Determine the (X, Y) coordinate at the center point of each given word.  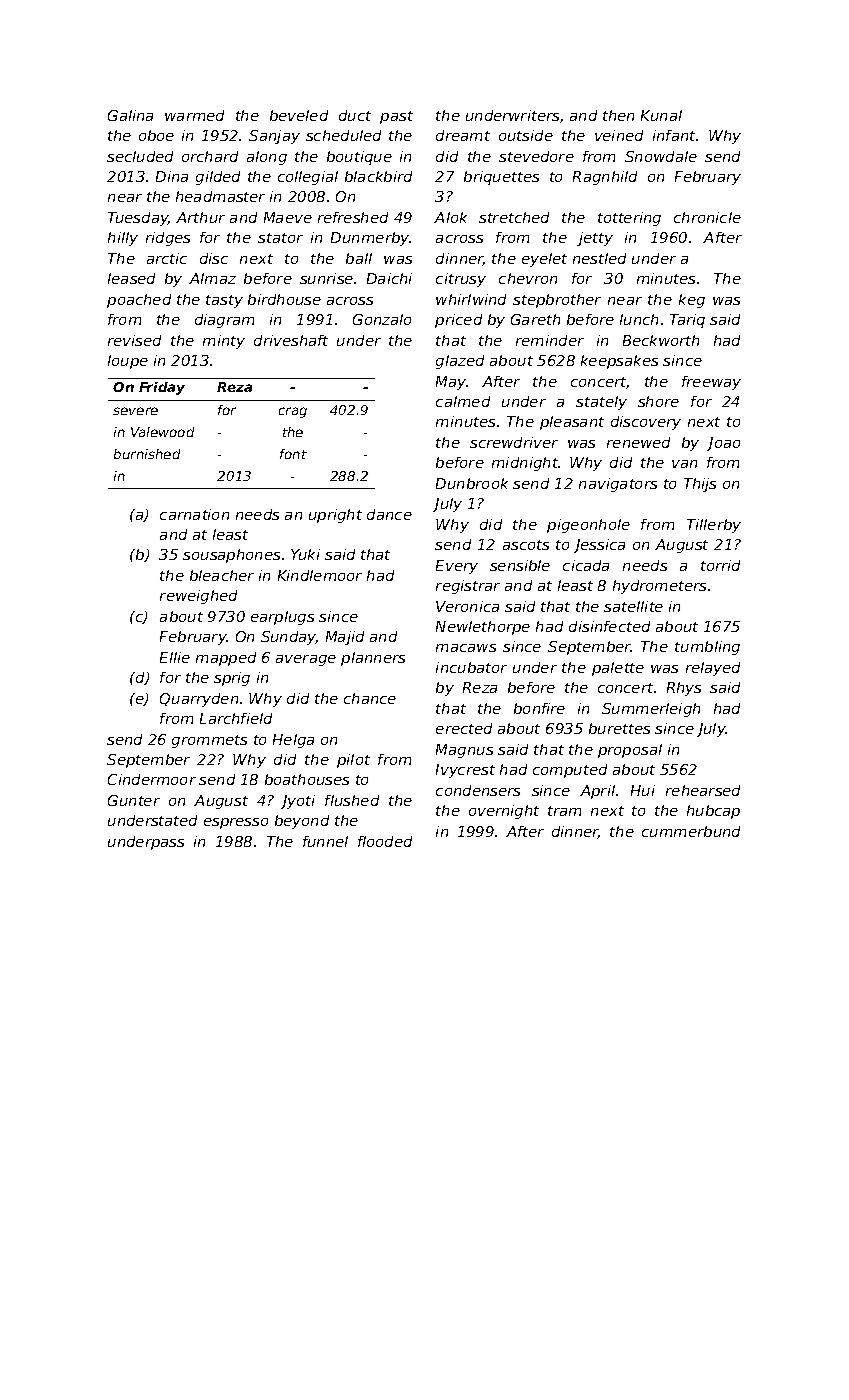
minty (224, 342)
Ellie (175, 657)
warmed (194, 115)
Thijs (700, 485)
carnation (194, 514)
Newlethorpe (483, 628)
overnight (504, 812)
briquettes (501, 178)
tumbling (707, 648)
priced (458, 321)
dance (389, 514)
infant (674, 135)
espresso (236, 823)
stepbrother (557, 301)
